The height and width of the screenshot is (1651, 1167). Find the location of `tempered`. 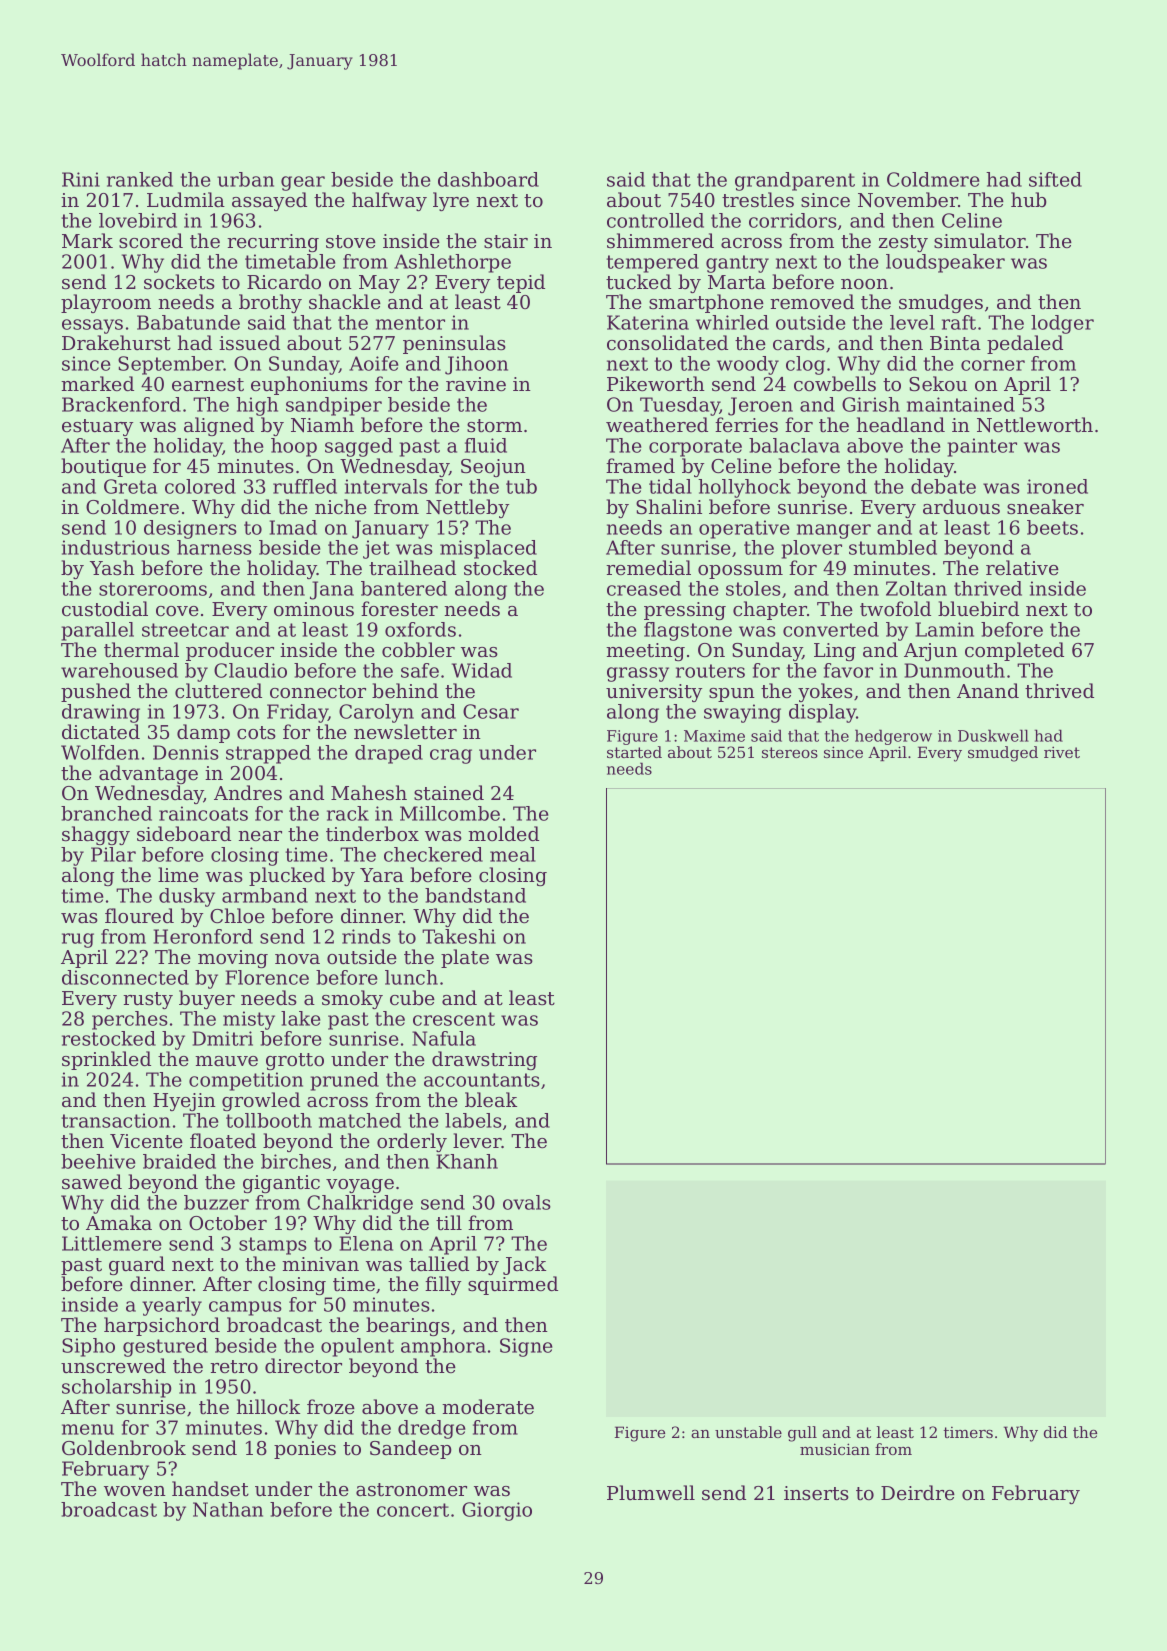

tempered is located at coordinates (652, 263).
